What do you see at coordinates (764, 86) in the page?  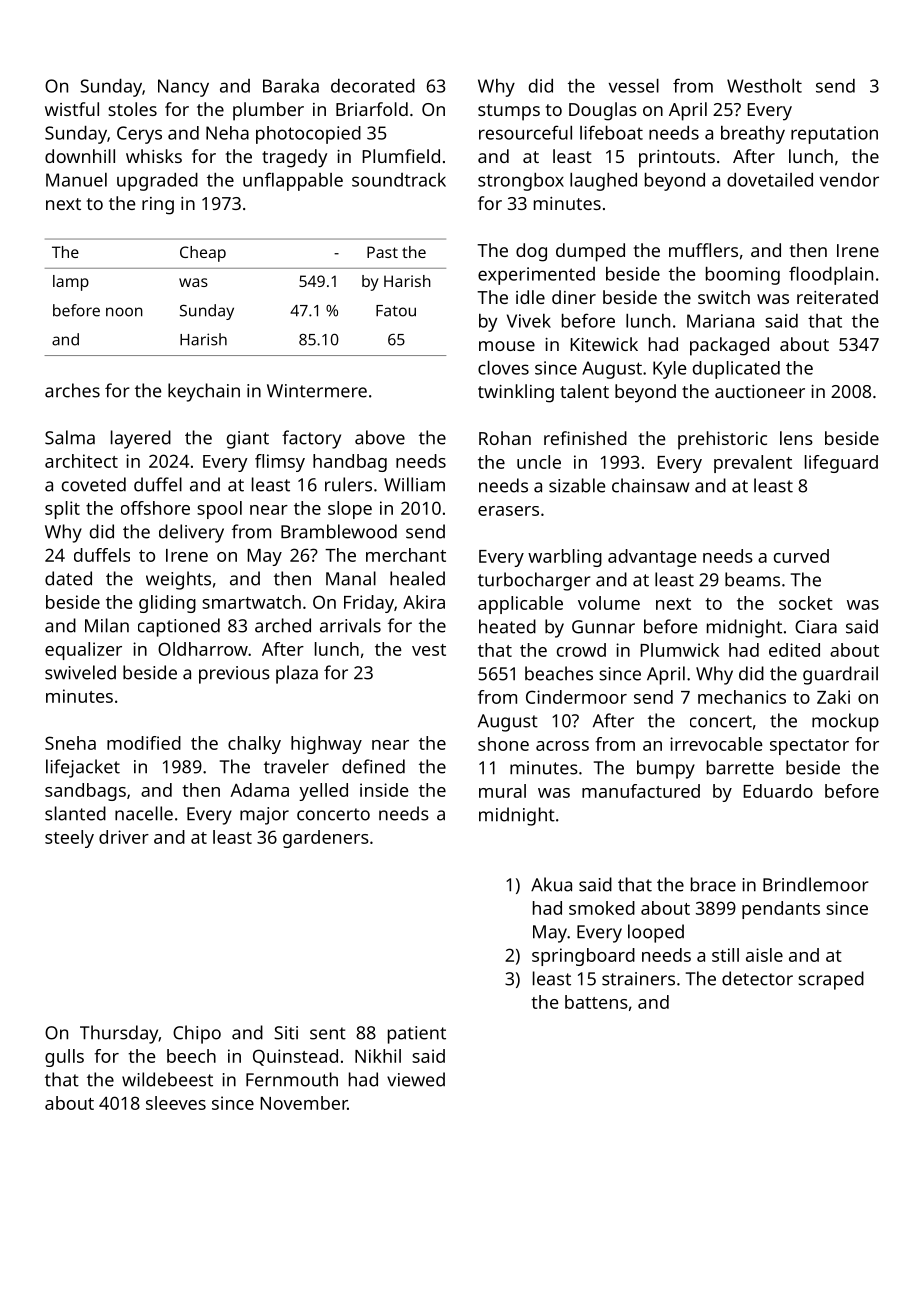 I see `Westholt` at bounding box center [764, 86].
